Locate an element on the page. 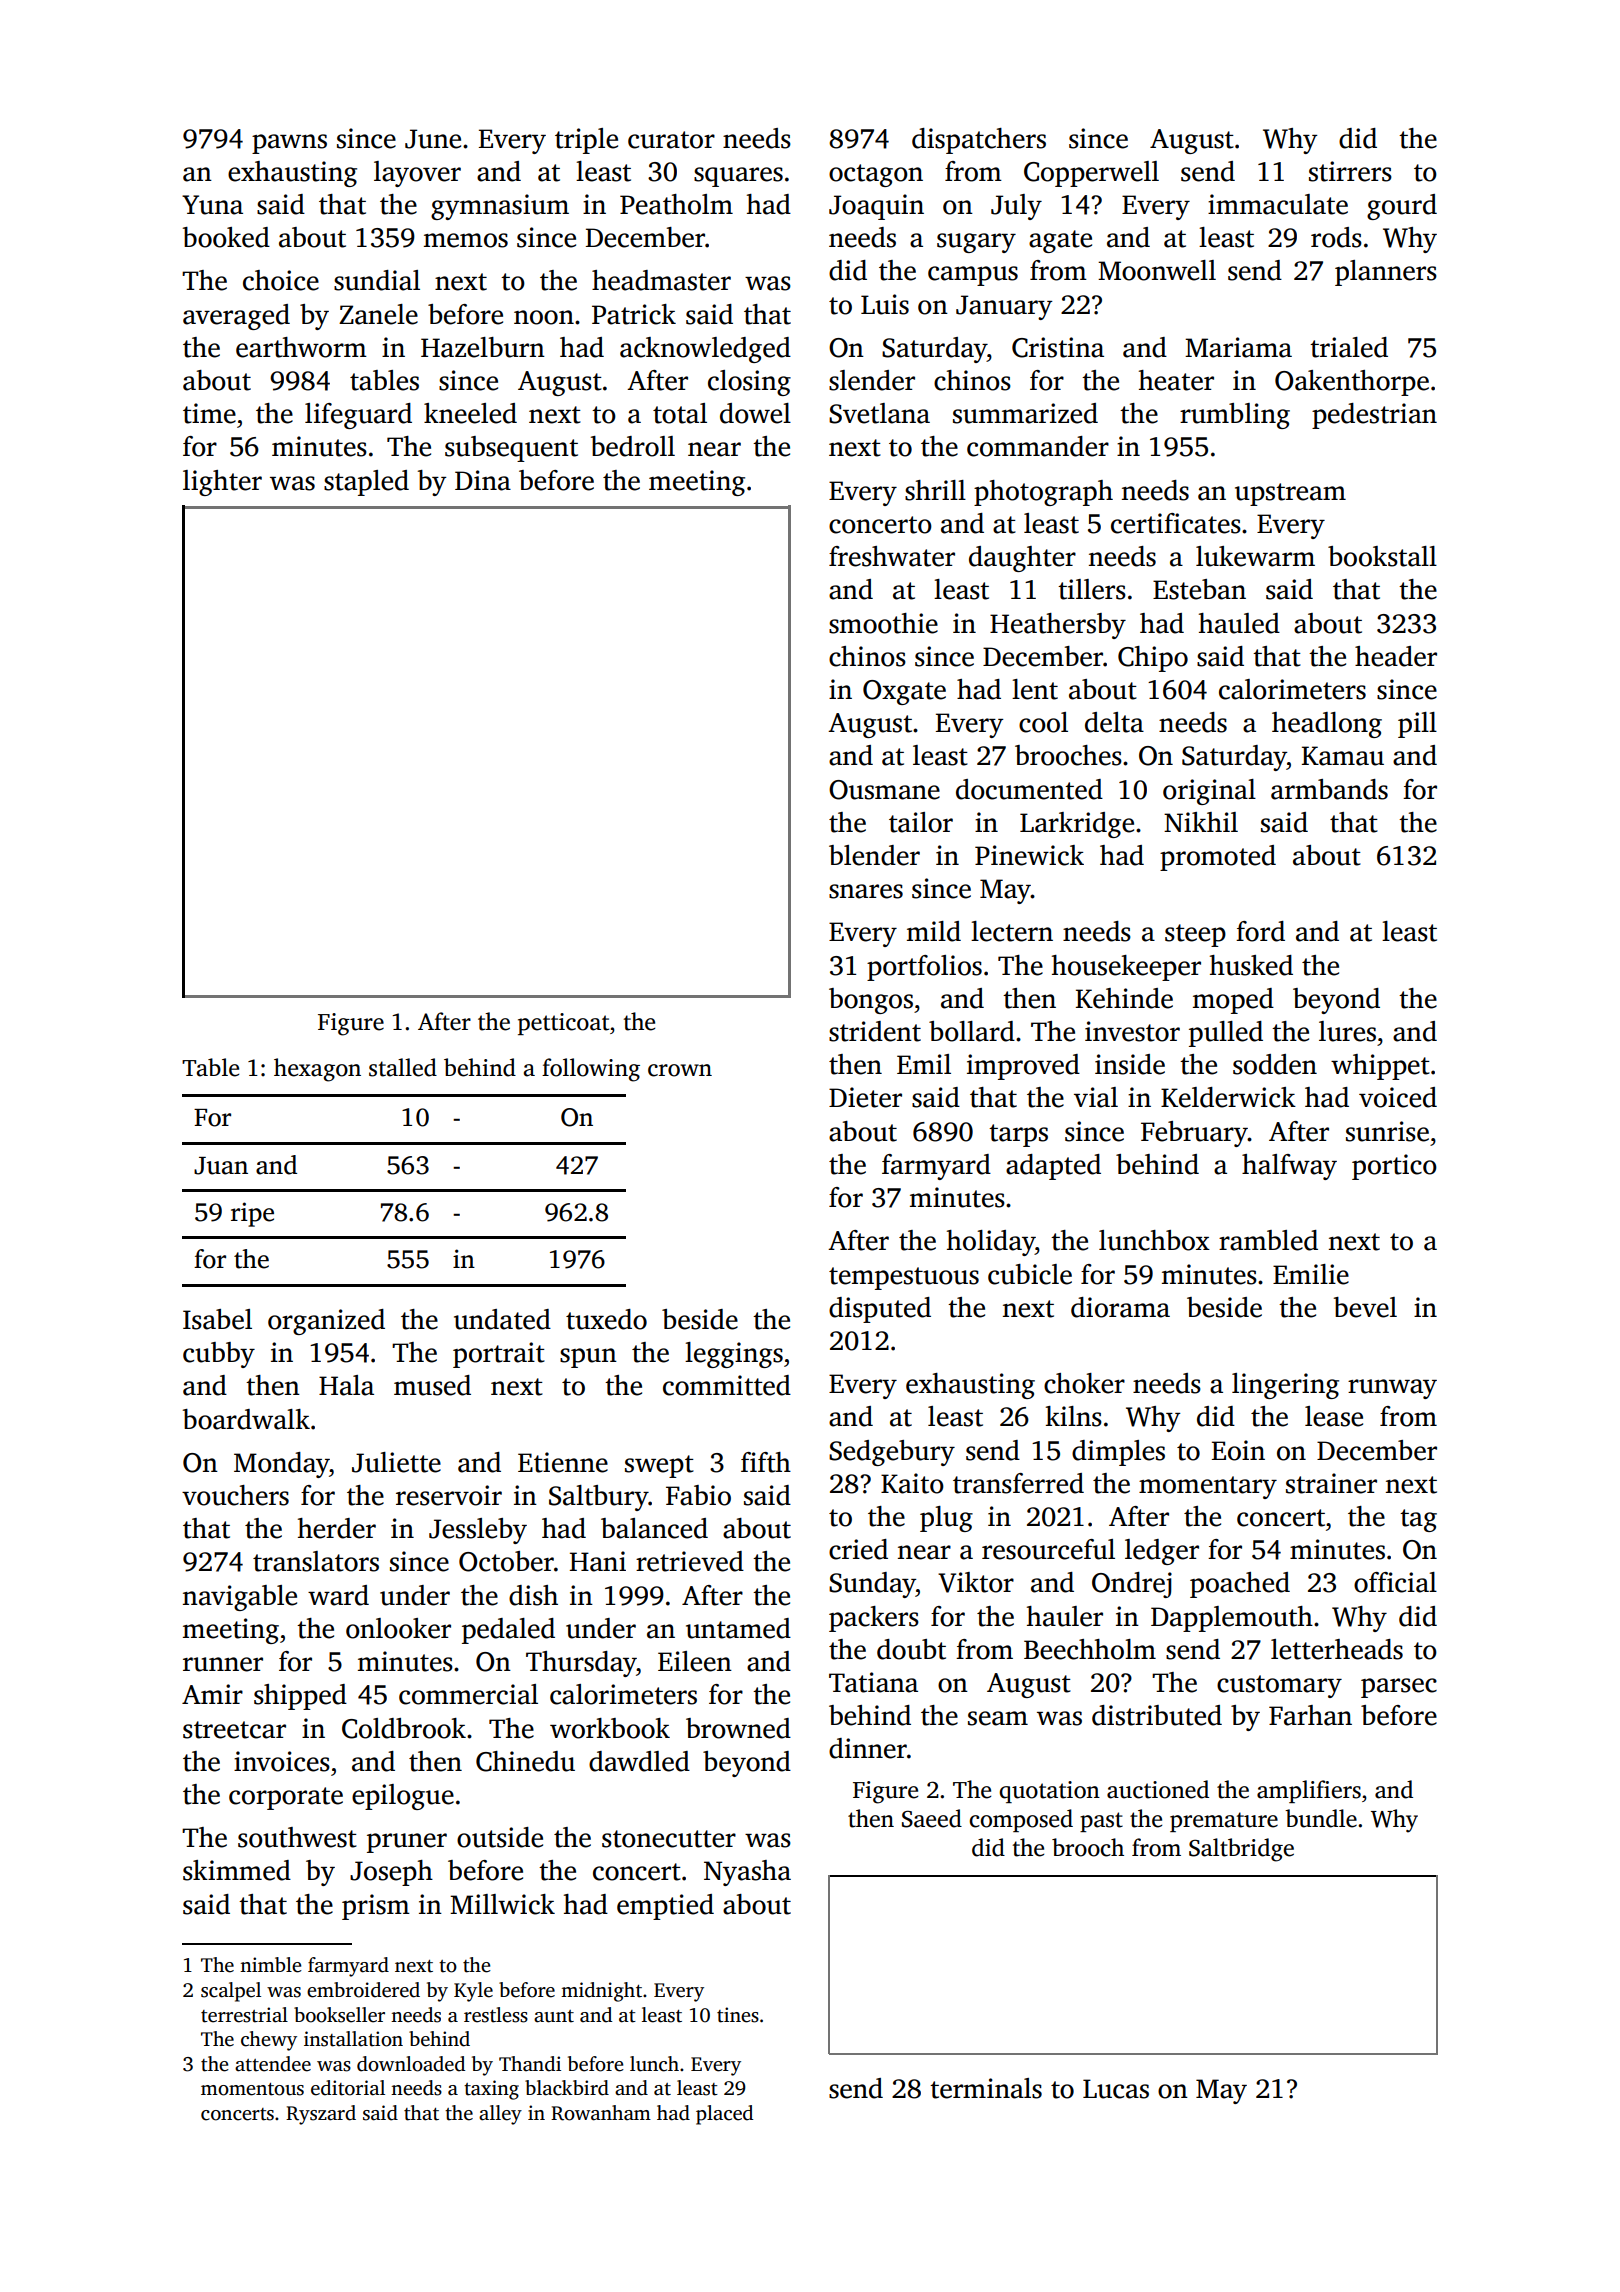  curator is located at coordinates (671, 140).
